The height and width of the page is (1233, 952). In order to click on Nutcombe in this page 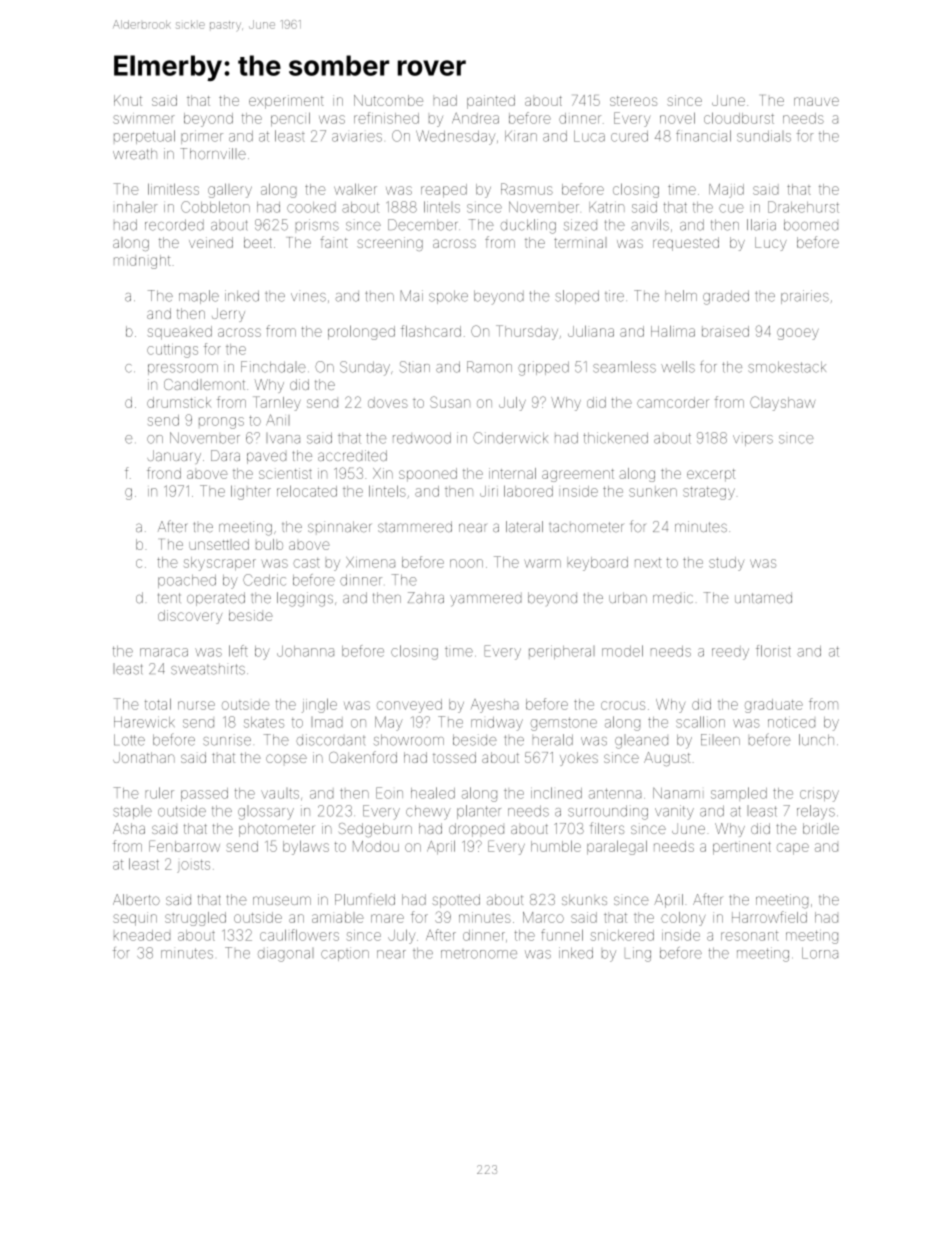, I will do `click(388, 100)`.
